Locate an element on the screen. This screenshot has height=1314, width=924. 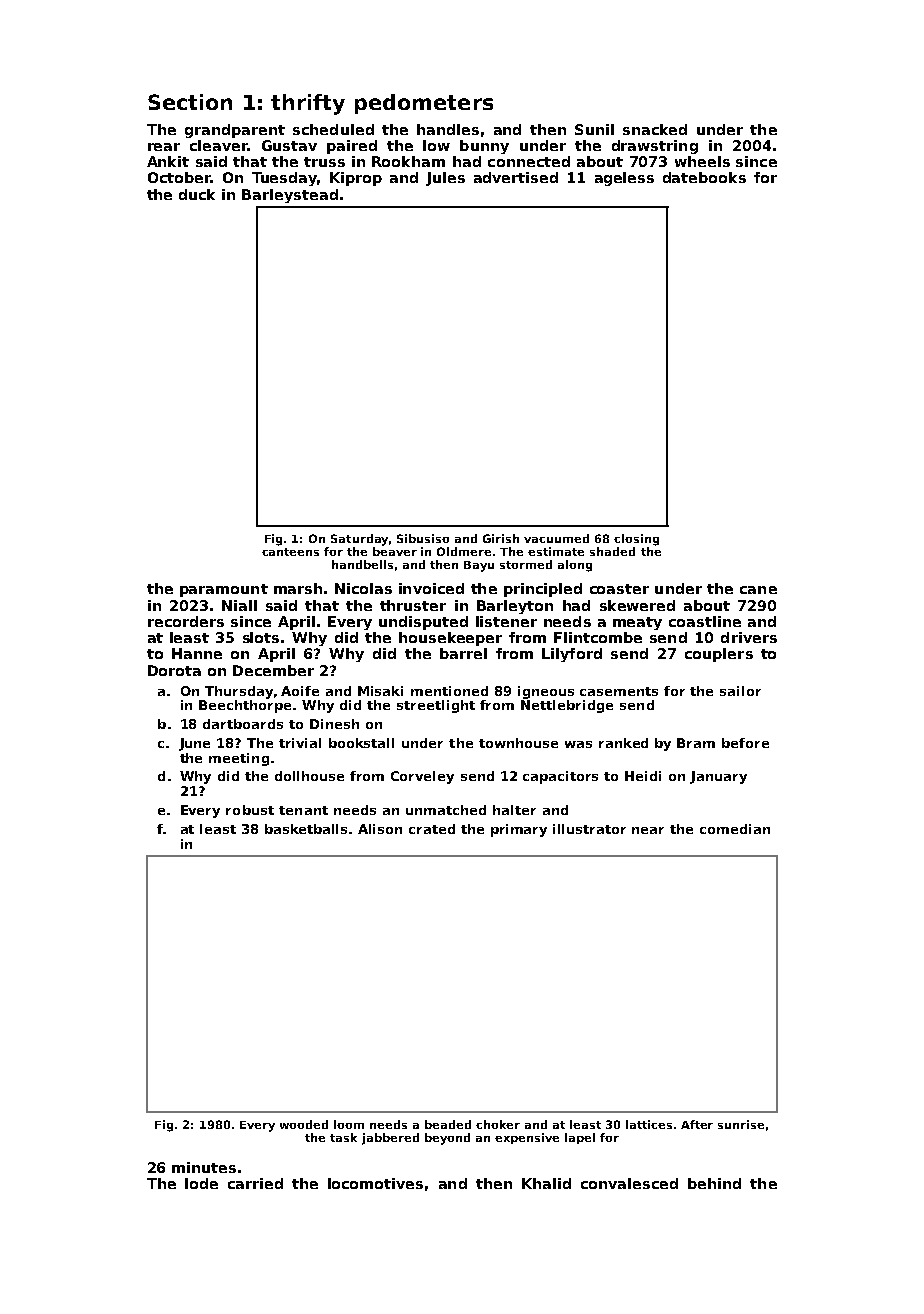
datebooks is located at coordinates (704, 177).
